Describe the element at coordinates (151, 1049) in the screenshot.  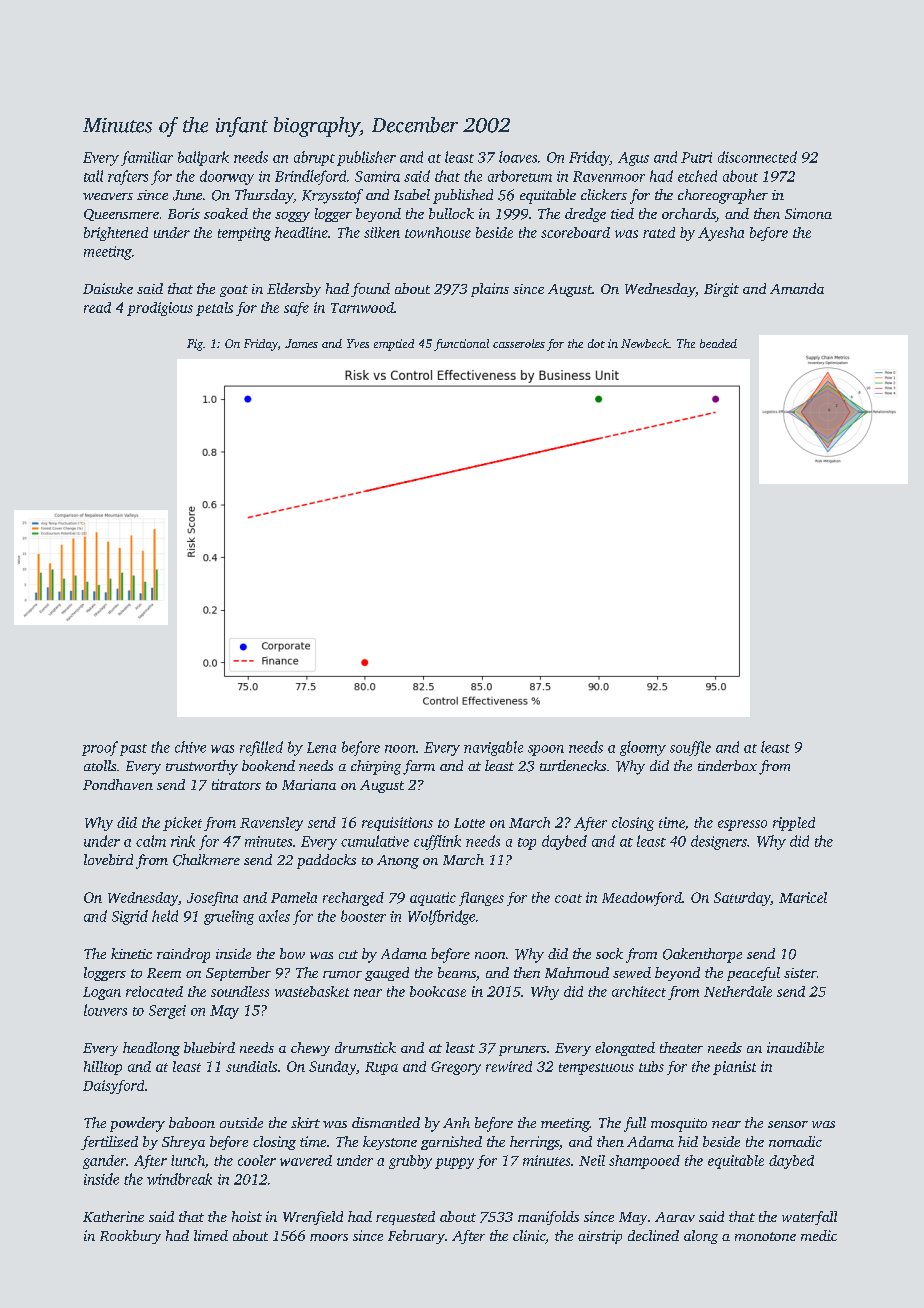
I see `headlong` at that location.
